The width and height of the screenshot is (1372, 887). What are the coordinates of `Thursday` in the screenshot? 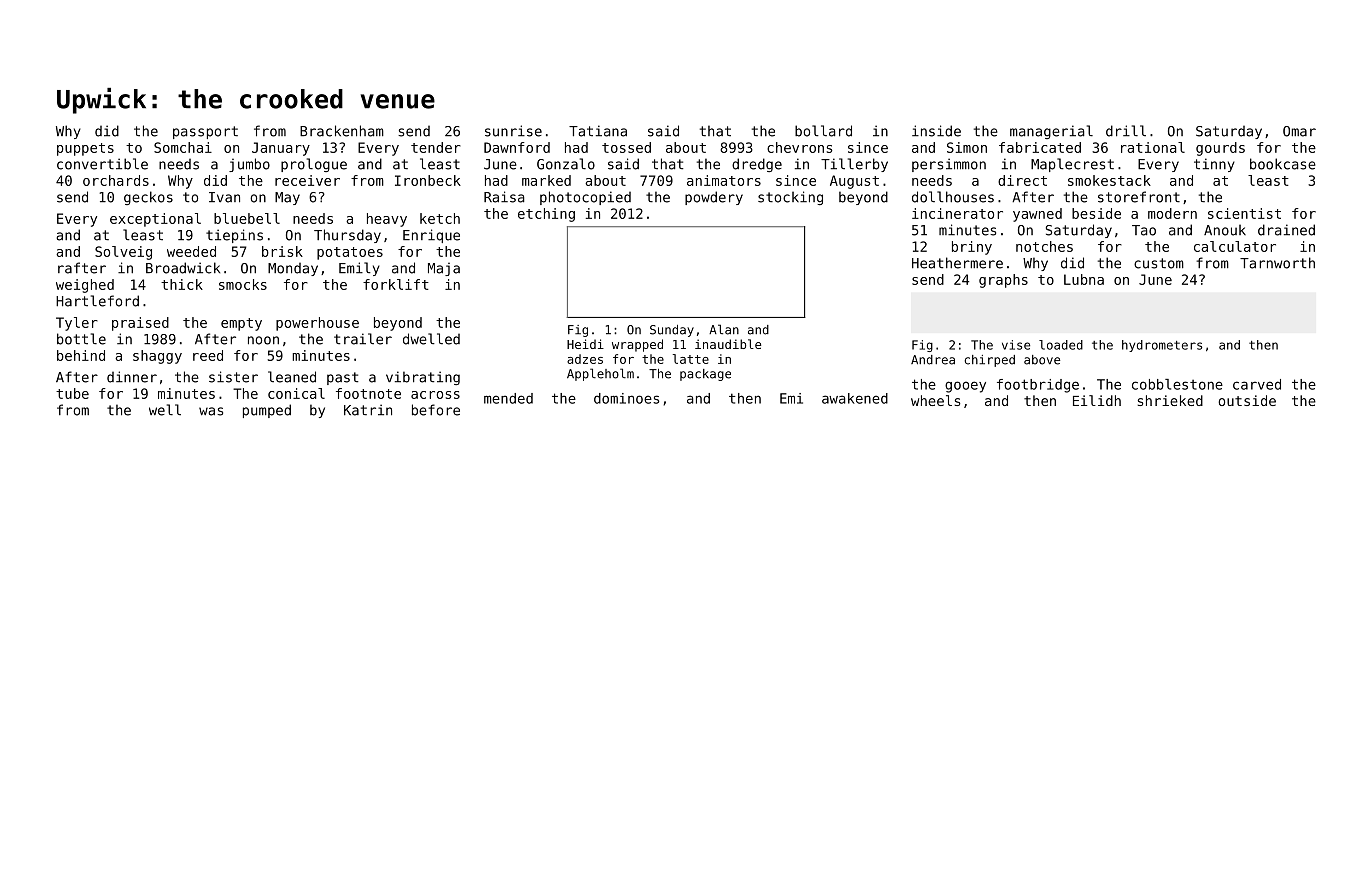 It's located at (347, 236).
